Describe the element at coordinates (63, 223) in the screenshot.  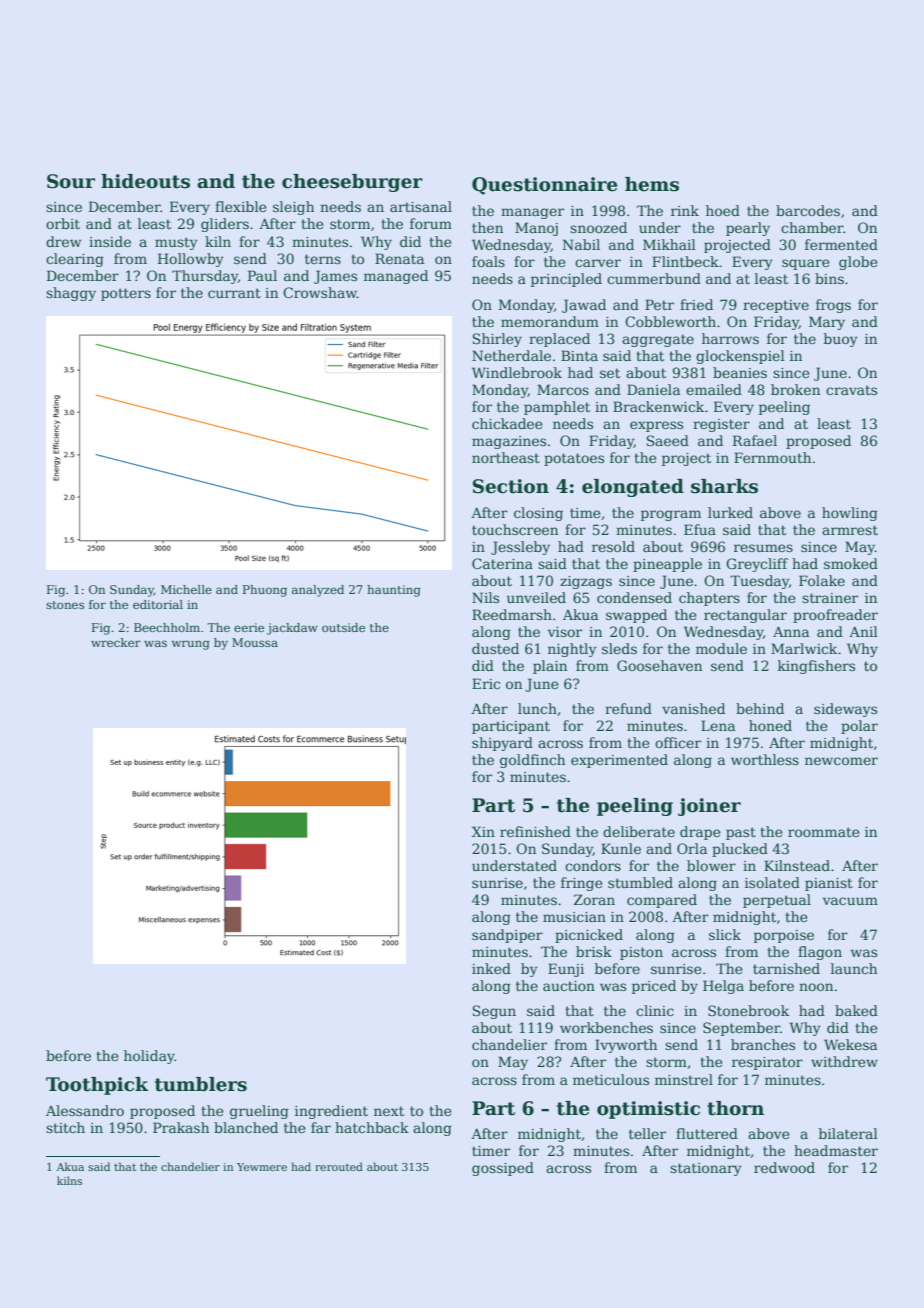
I see `orbit` at that location.
